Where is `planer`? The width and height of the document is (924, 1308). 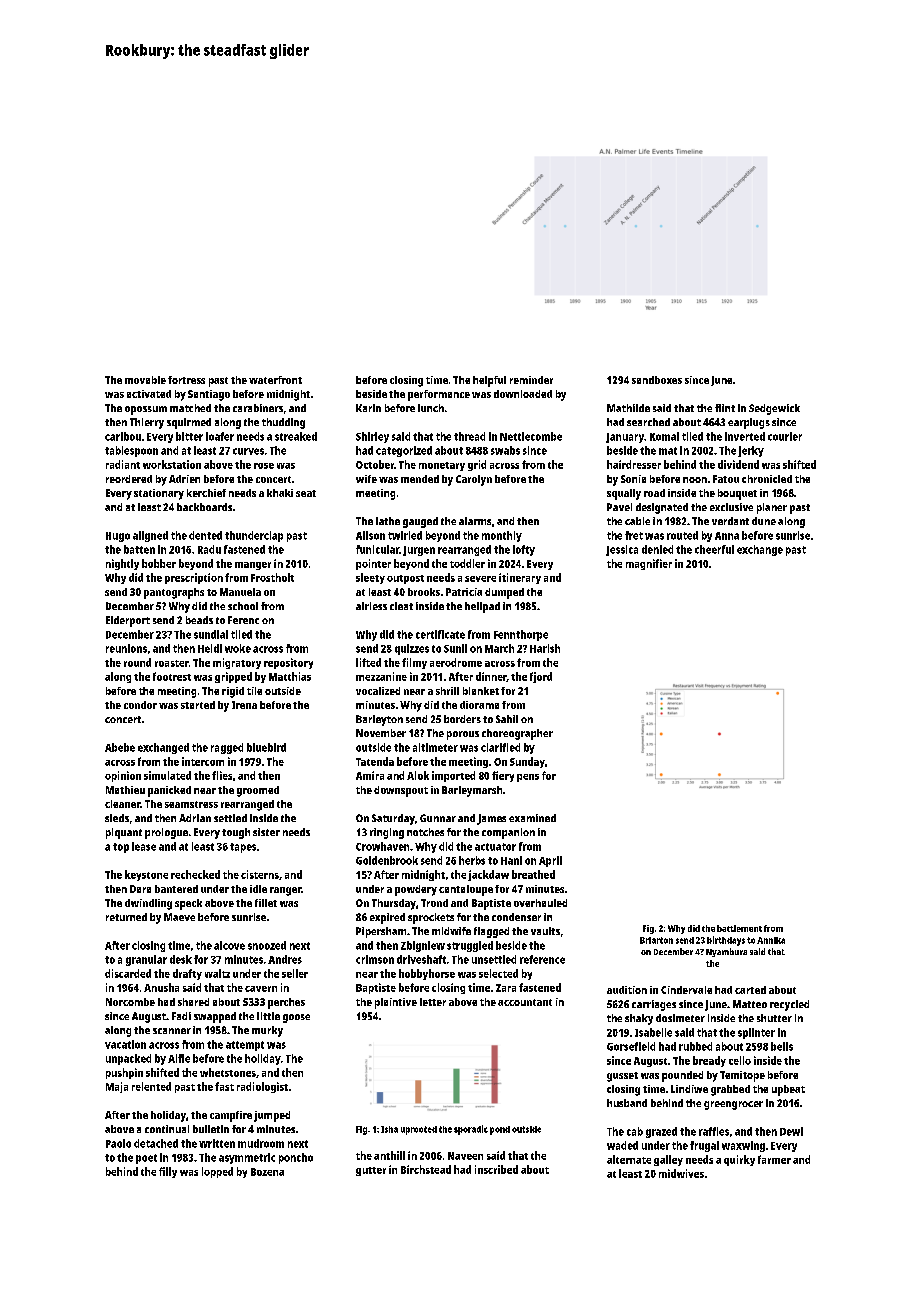 planer is located at coordinates (772, 508).
